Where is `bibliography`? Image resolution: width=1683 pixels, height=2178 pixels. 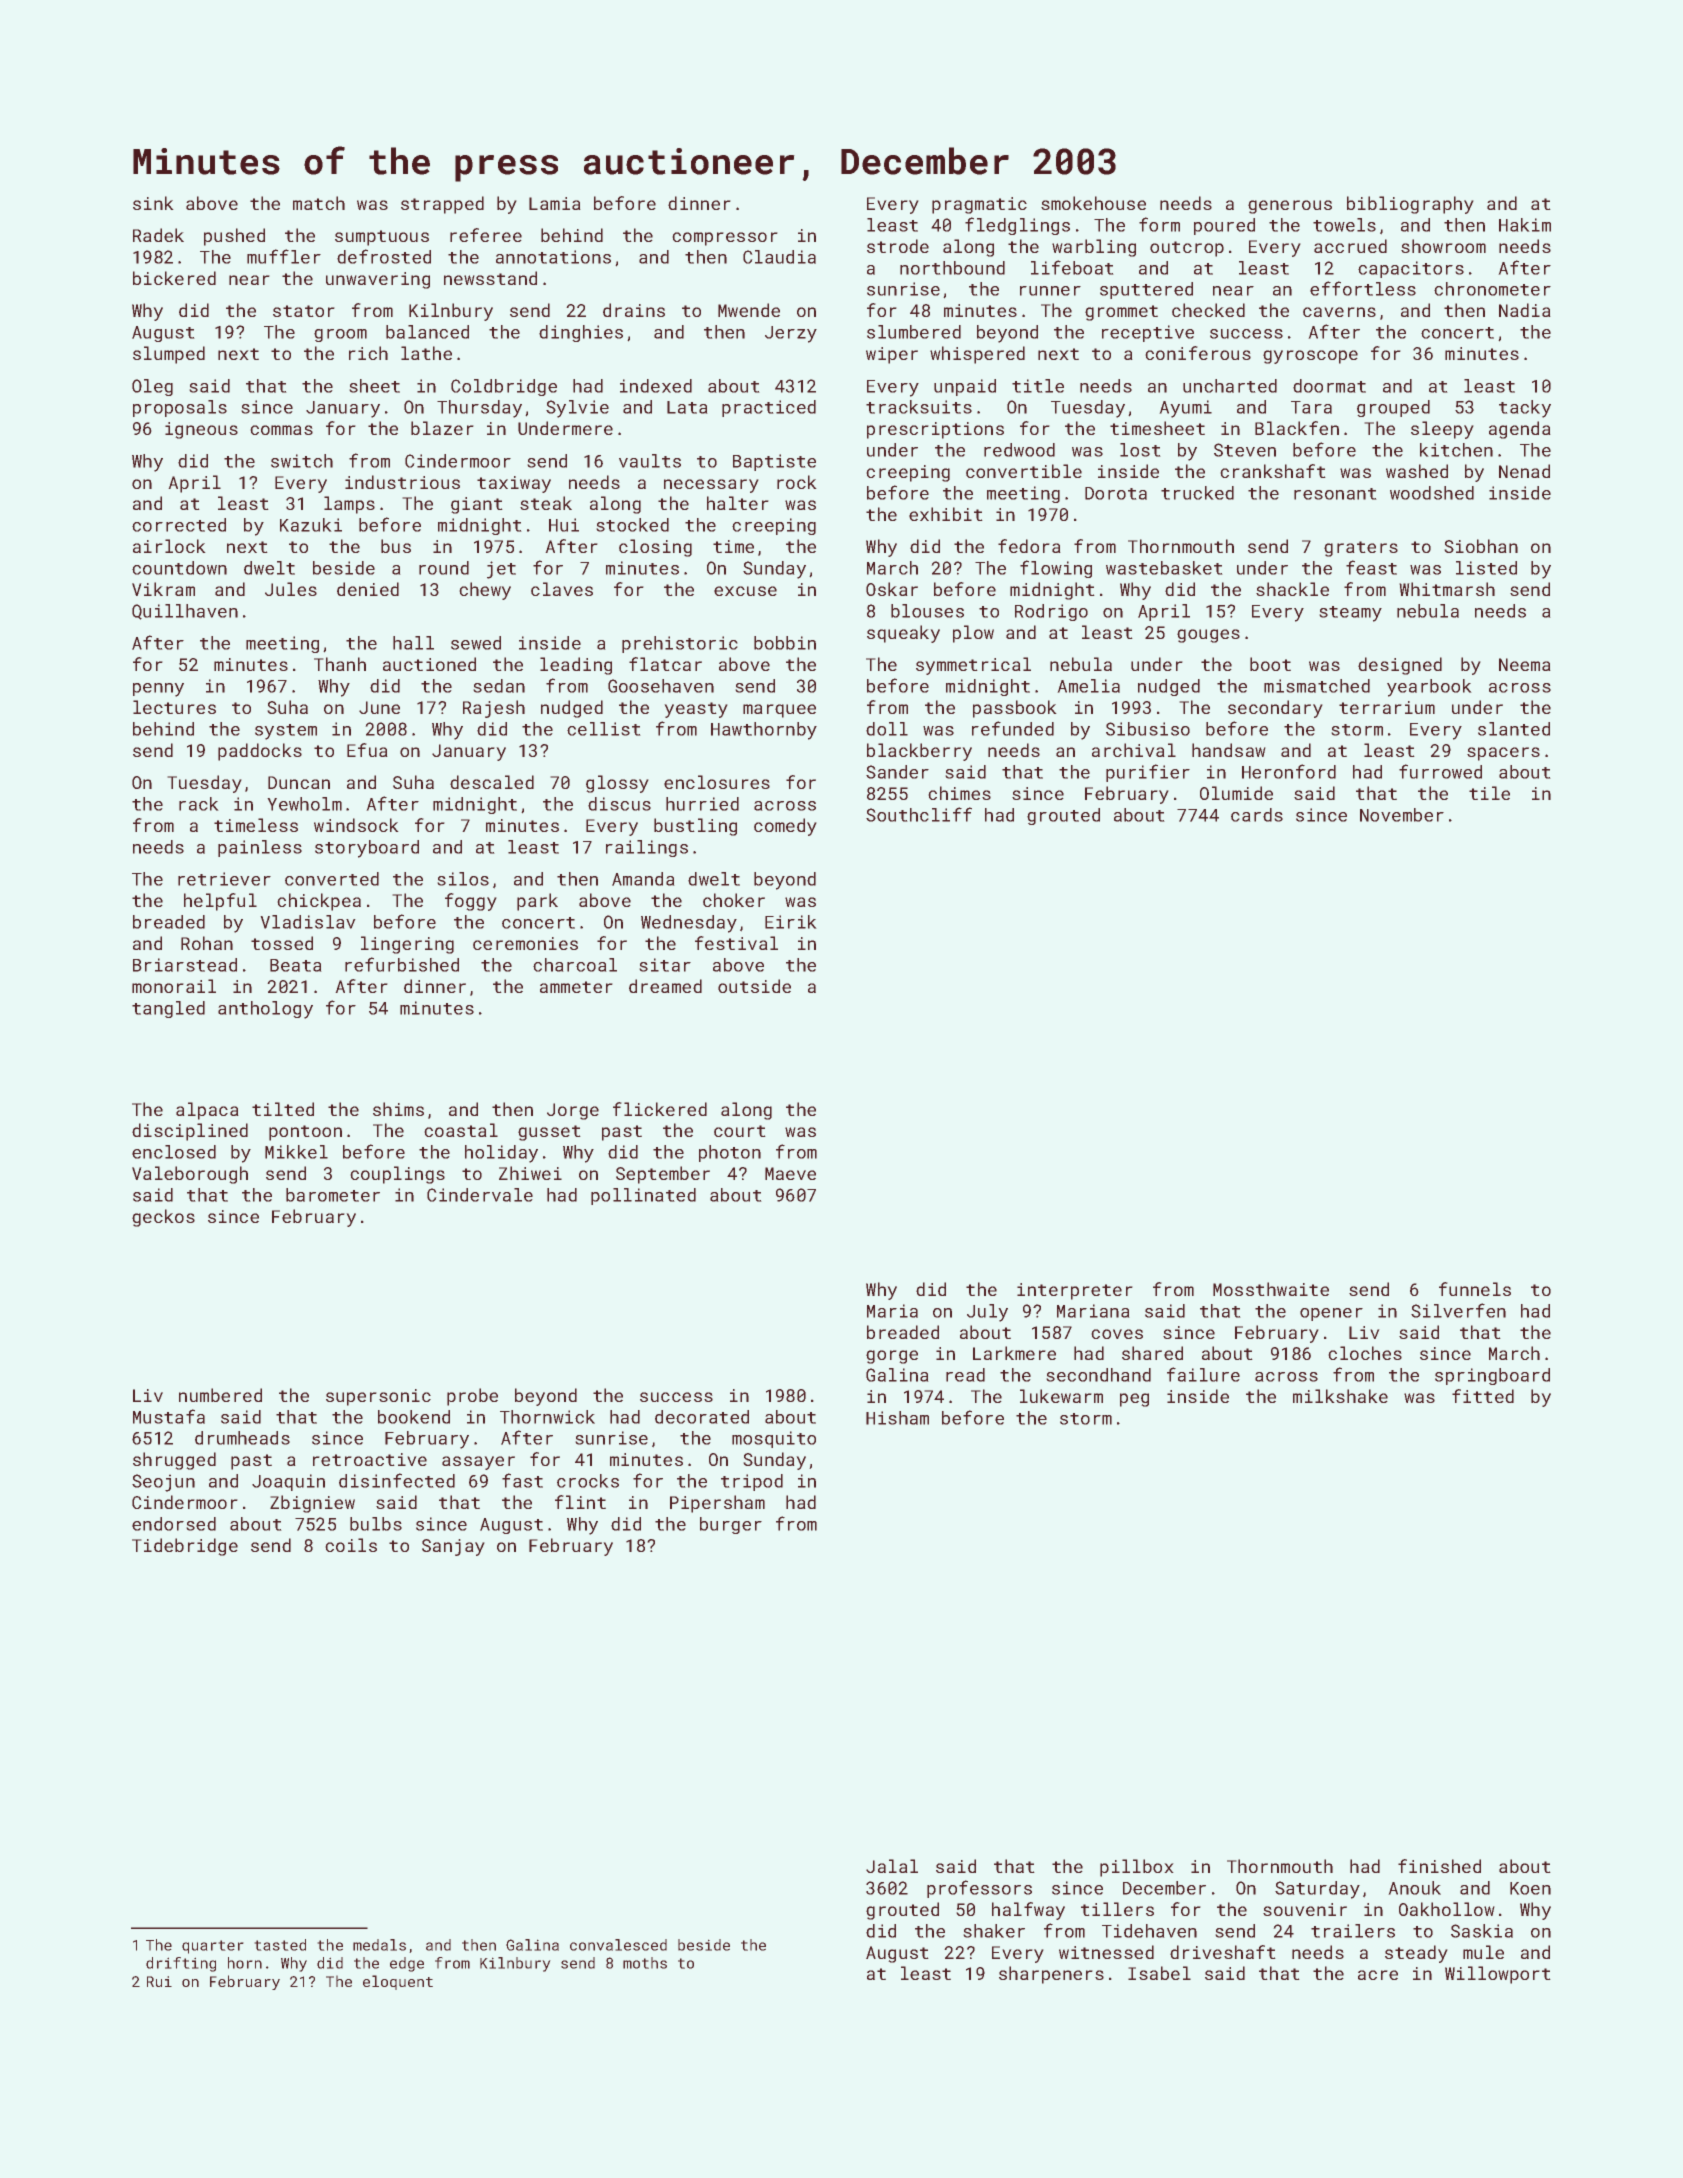
bibliography is located at coordinates (1410, 205).
